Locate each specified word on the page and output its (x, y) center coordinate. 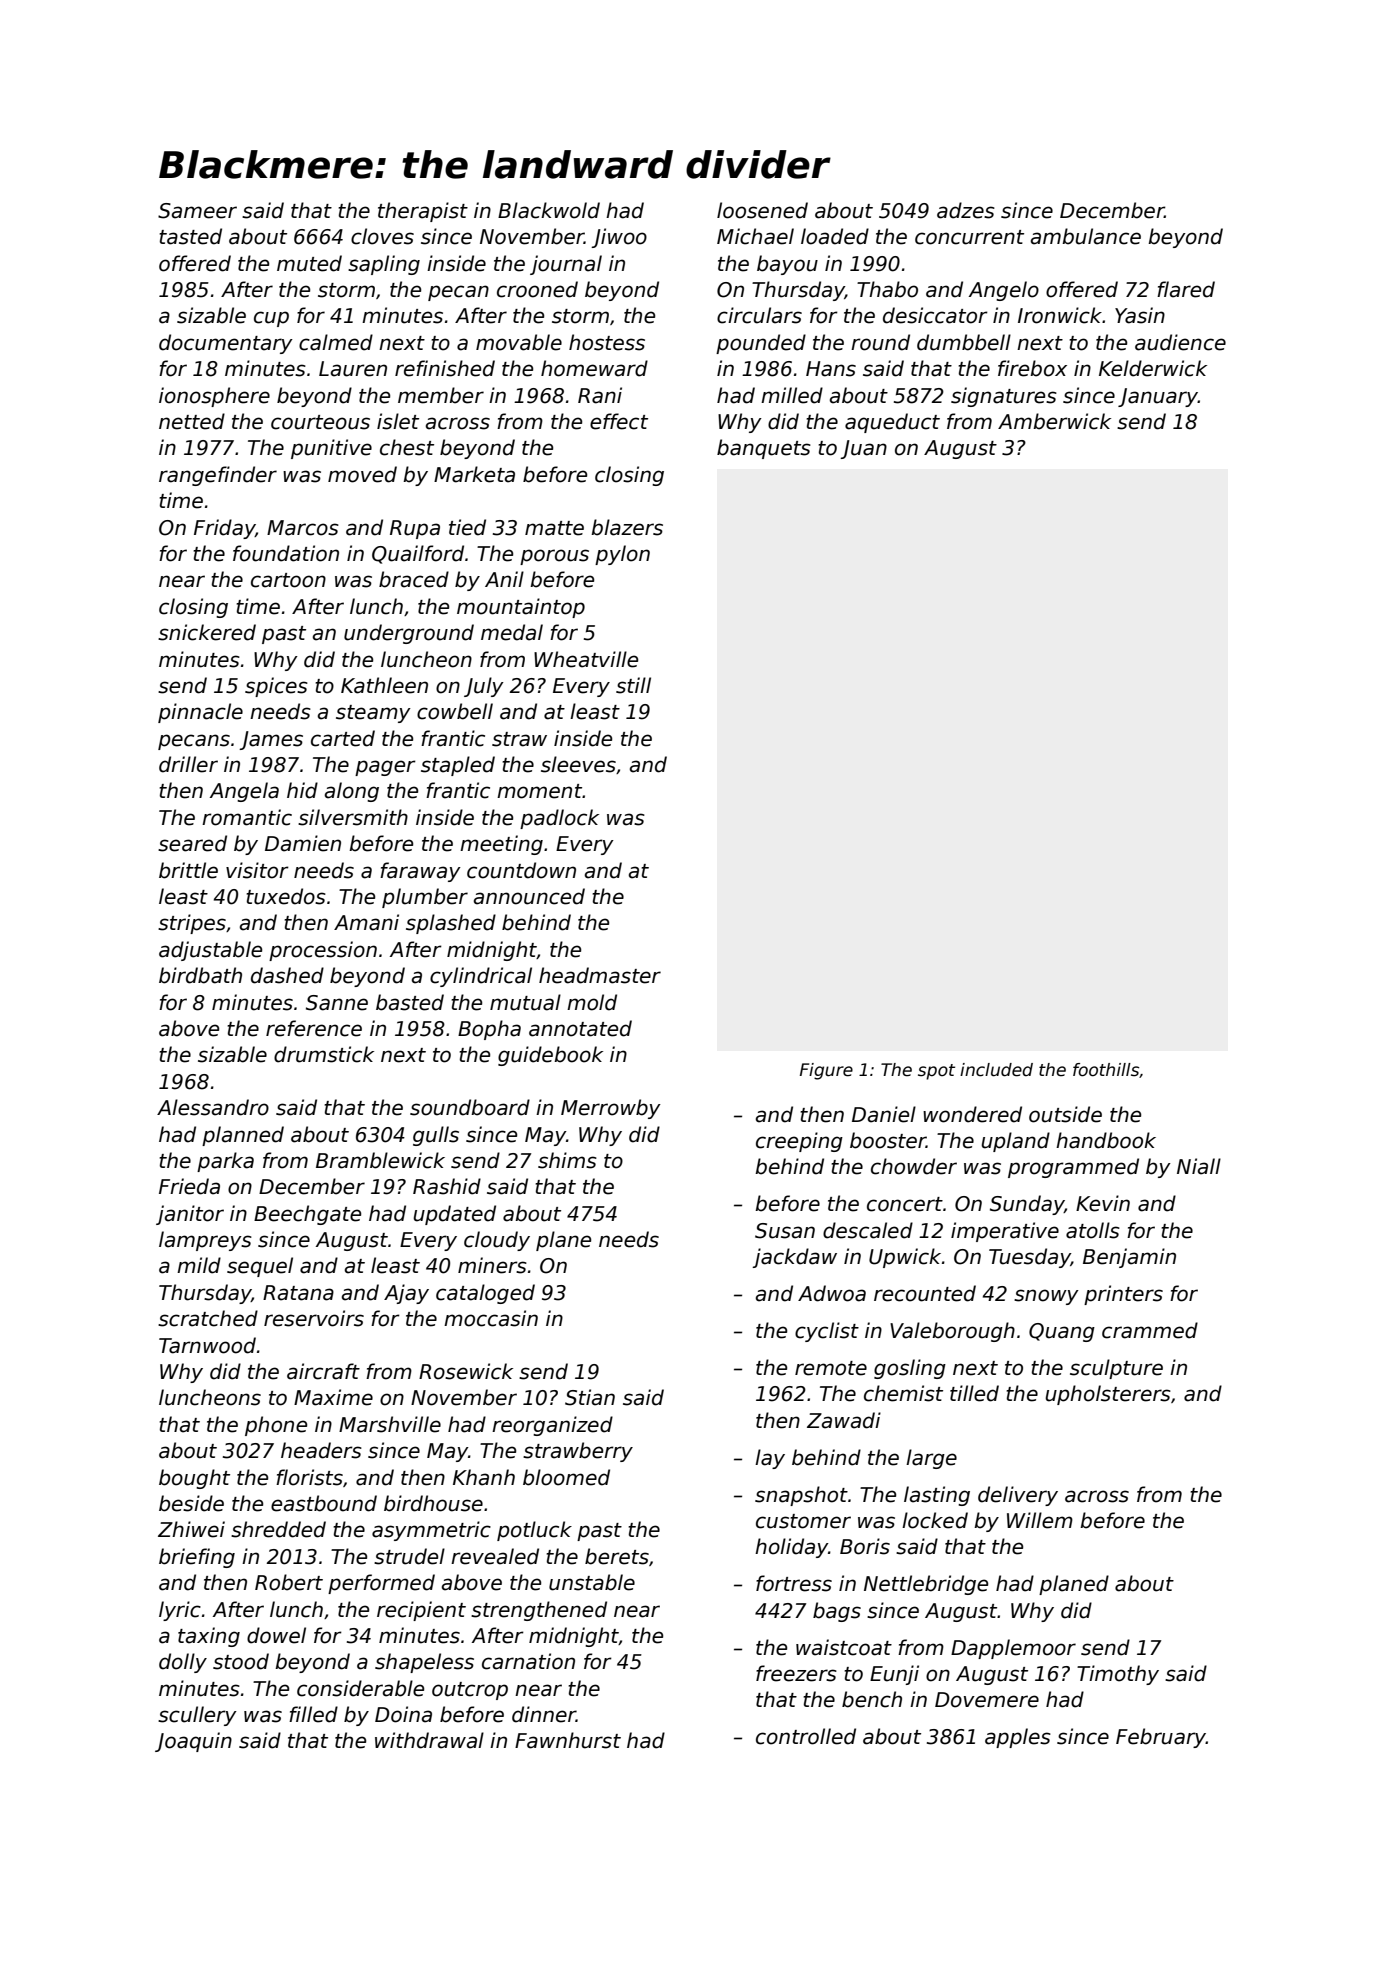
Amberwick (1054, 421)
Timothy (1118, 1675)
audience (1180, 342)
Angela (244, 792)
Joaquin (193, 1742)
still (633, 685)
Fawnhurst (568, 1740)
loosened (762, 210)
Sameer (197, 211)
